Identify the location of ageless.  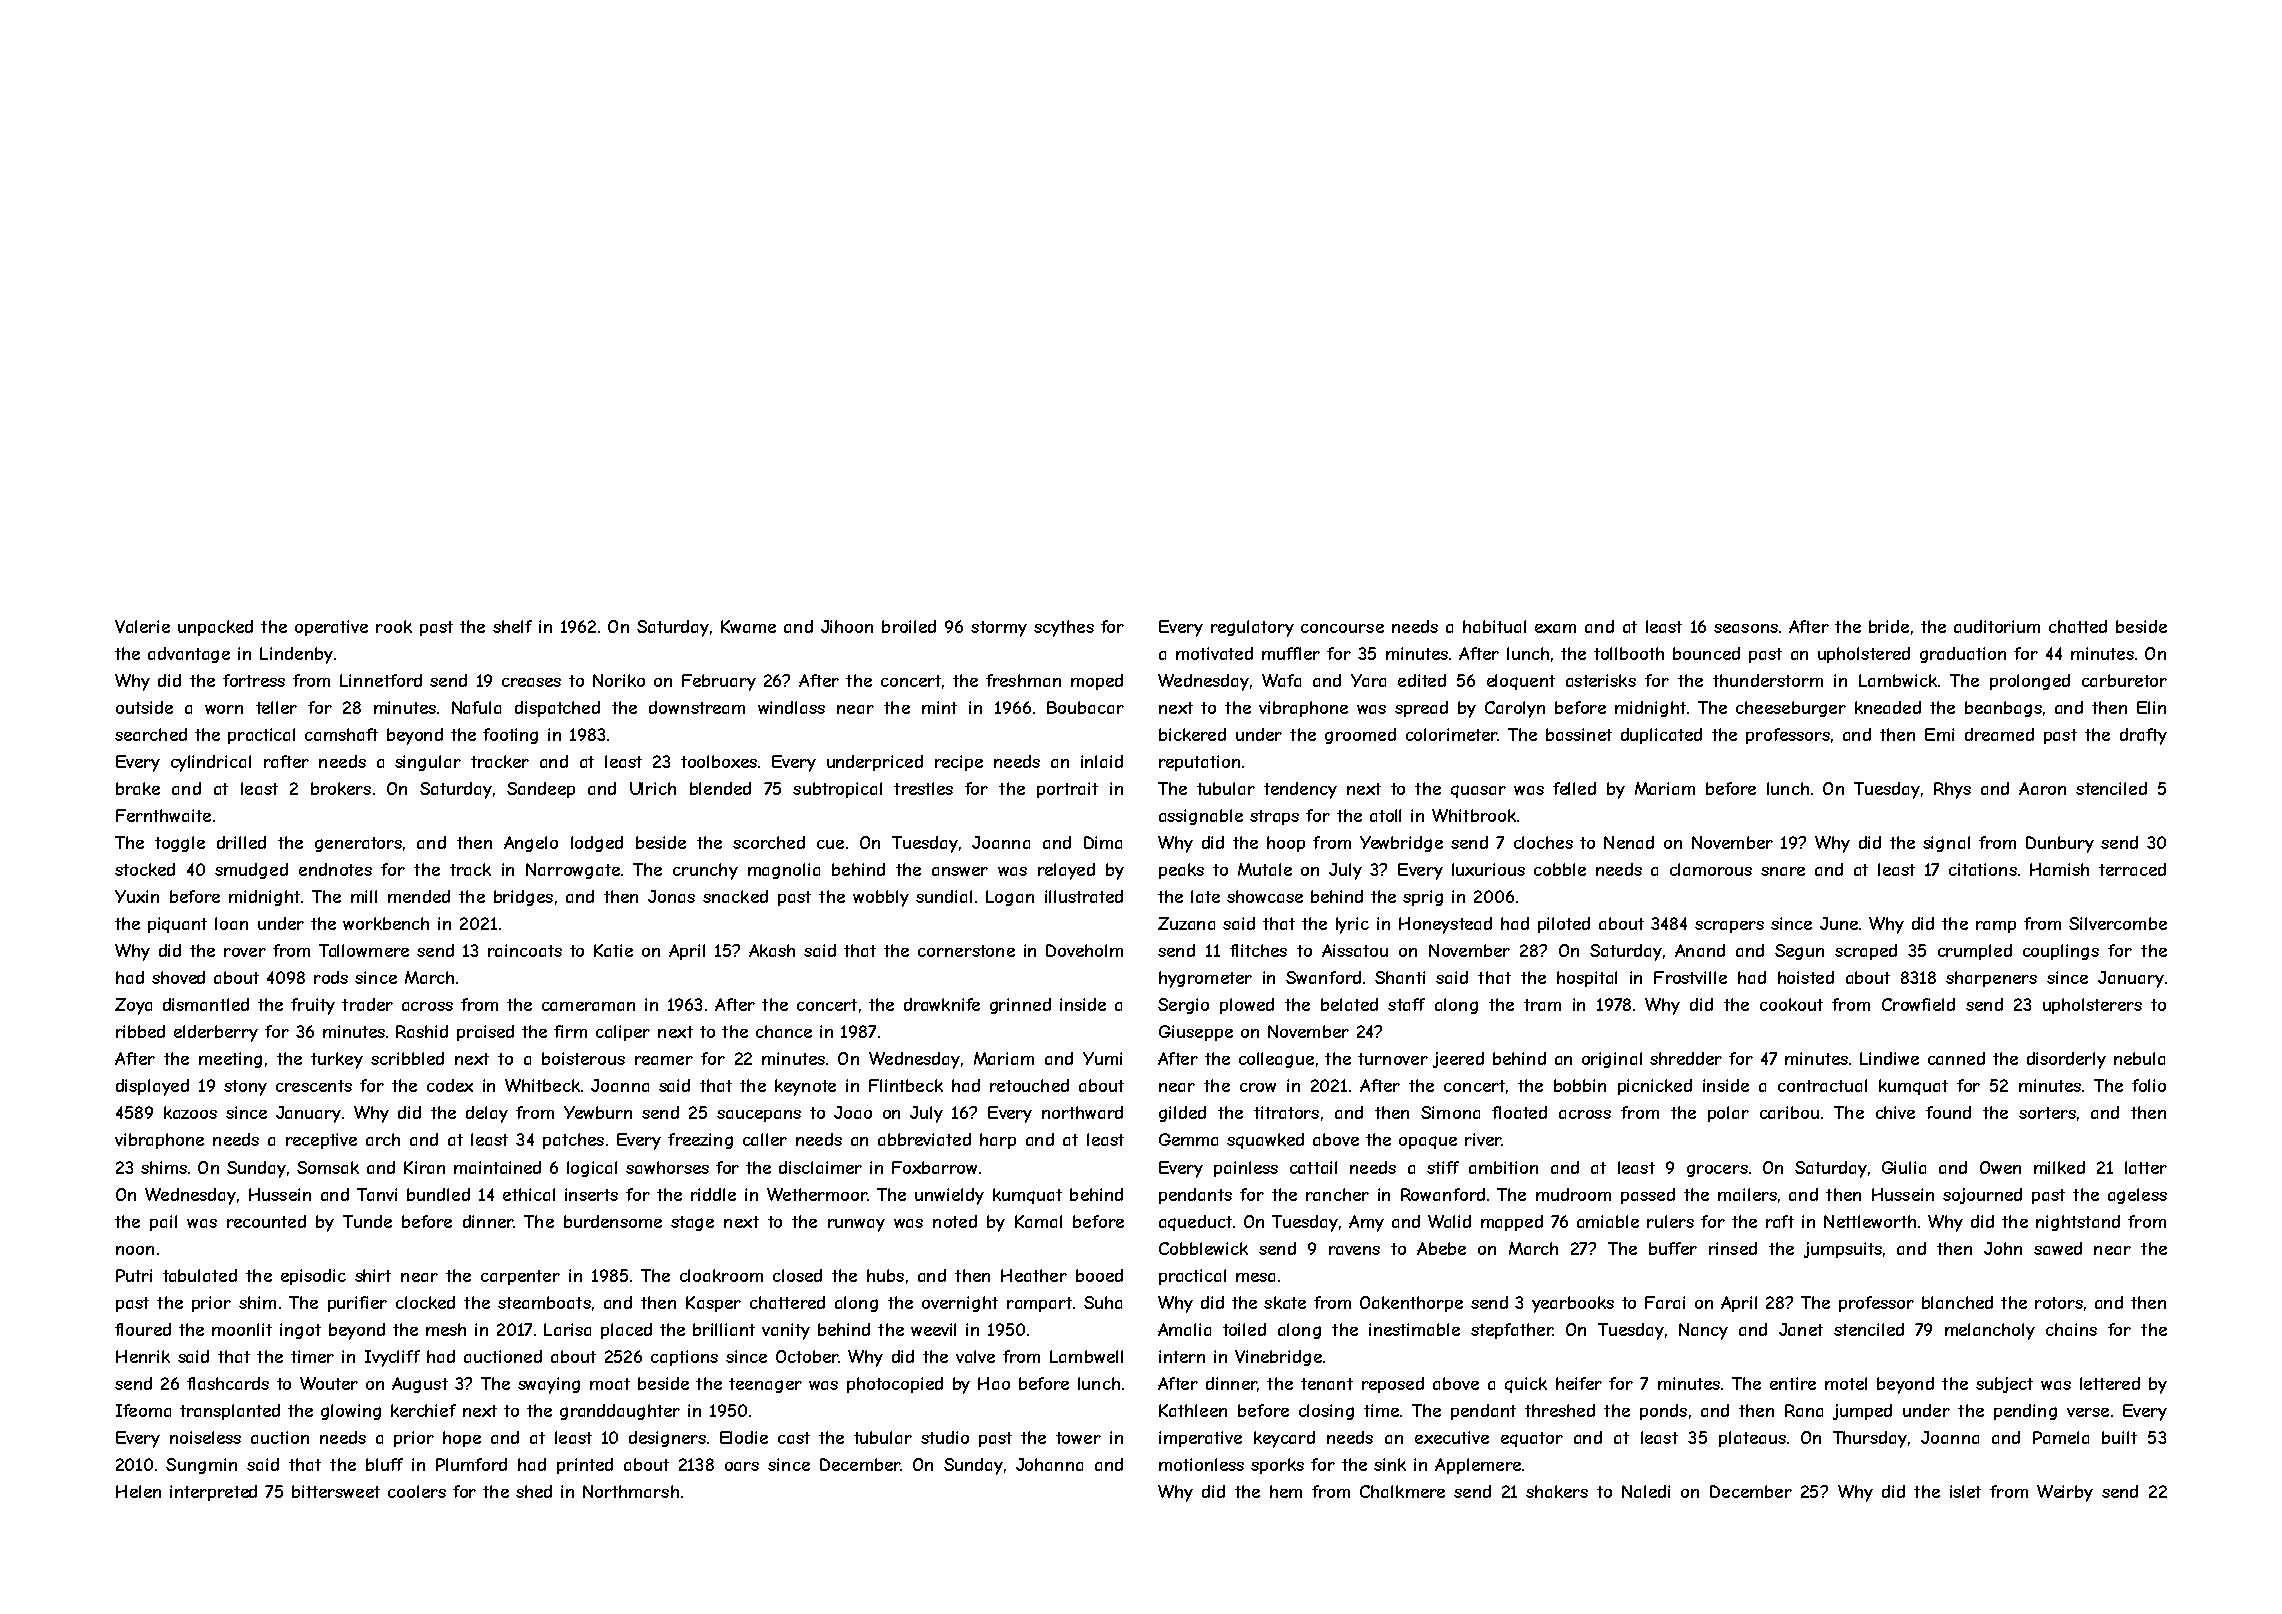
(2137, 1196).
